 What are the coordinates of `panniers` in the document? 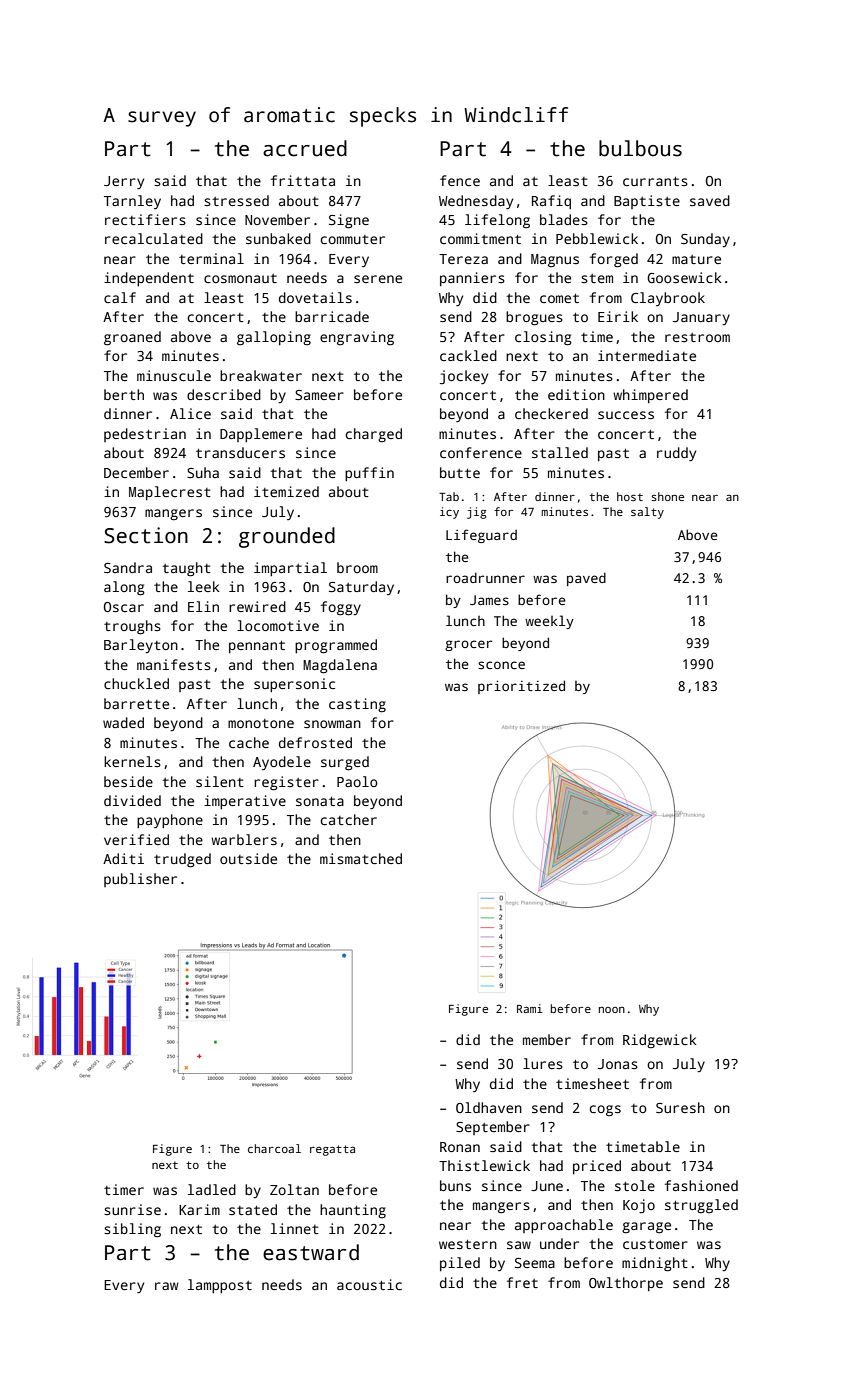 It's located at (472, 279).
